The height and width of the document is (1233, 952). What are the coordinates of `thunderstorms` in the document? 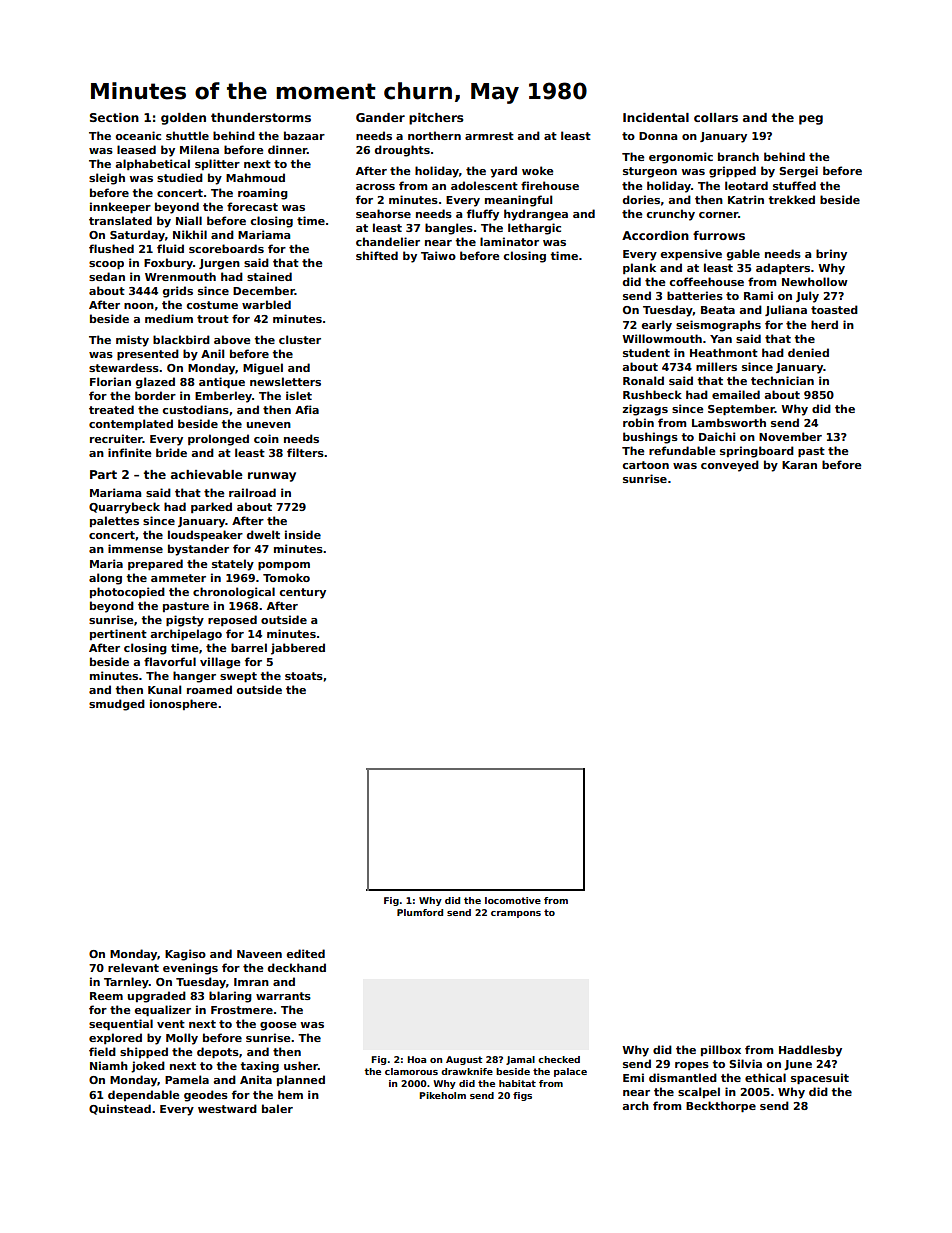 It's located at (261, 117).
